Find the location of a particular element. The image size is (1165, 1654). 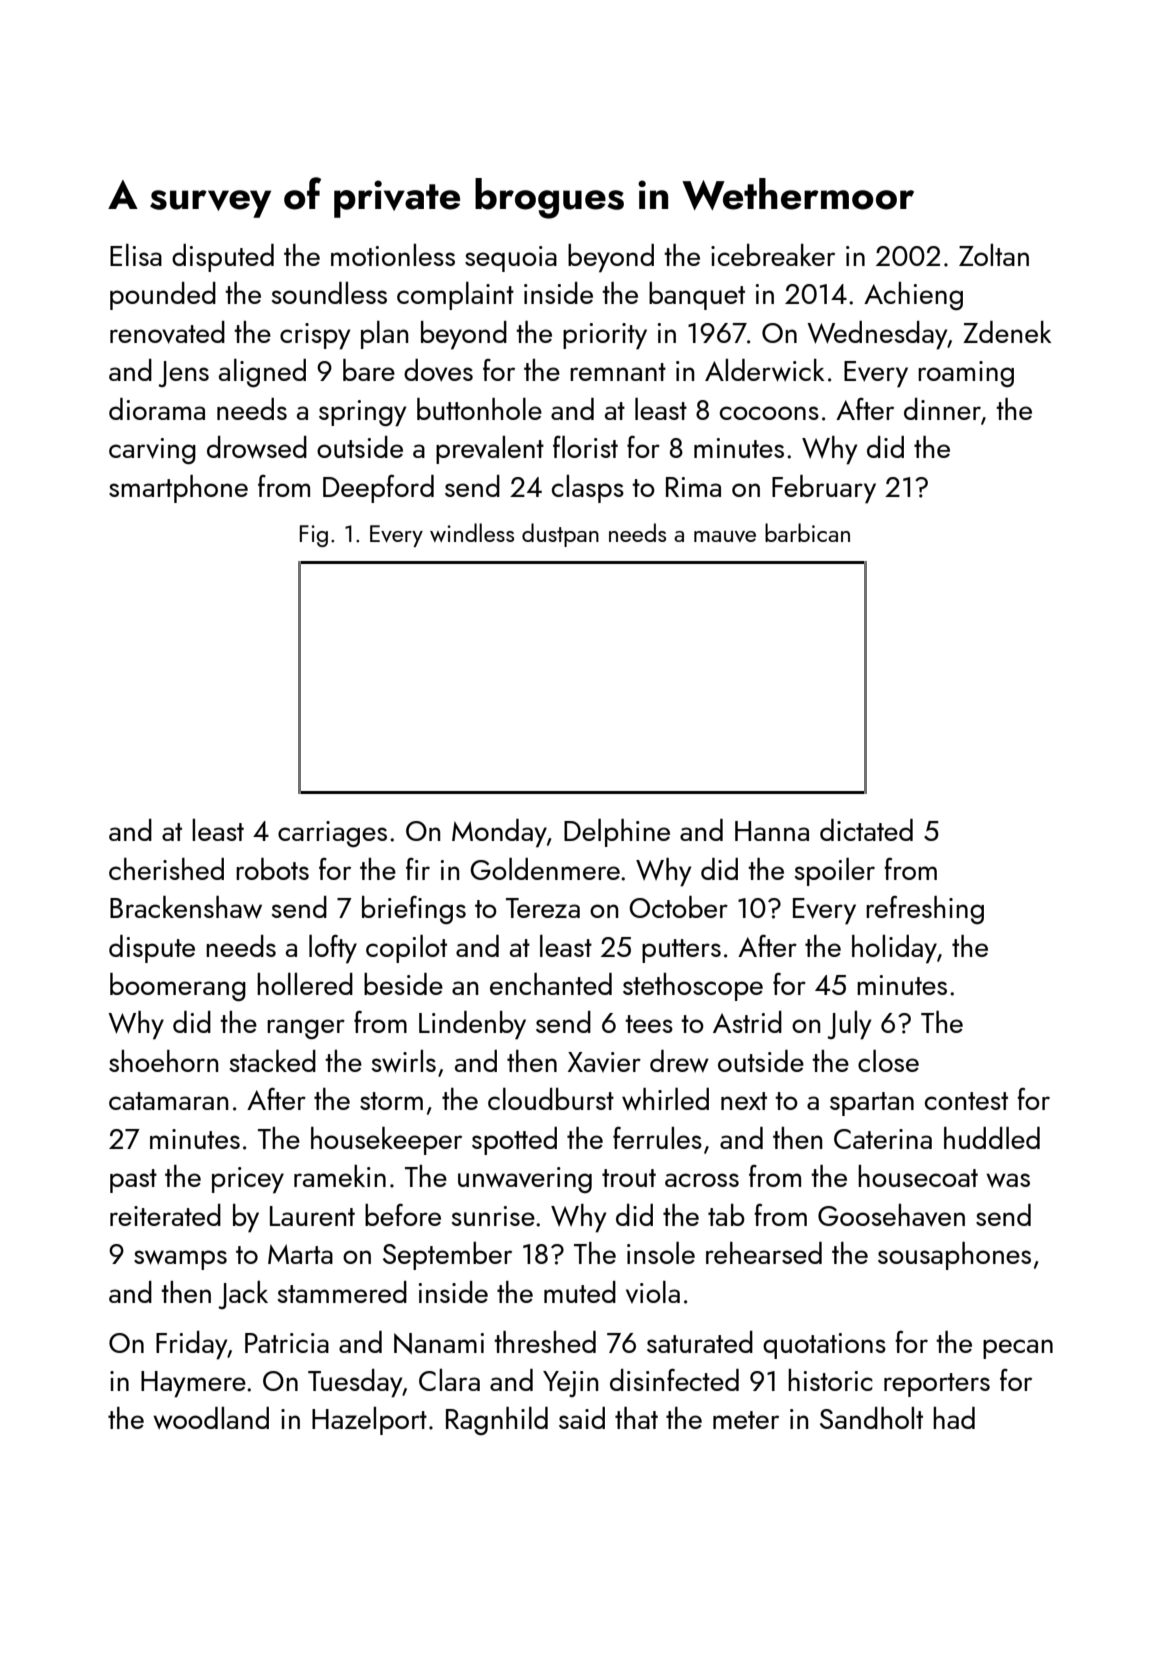

Ragnhild is located at coordinates (497, 1421).
